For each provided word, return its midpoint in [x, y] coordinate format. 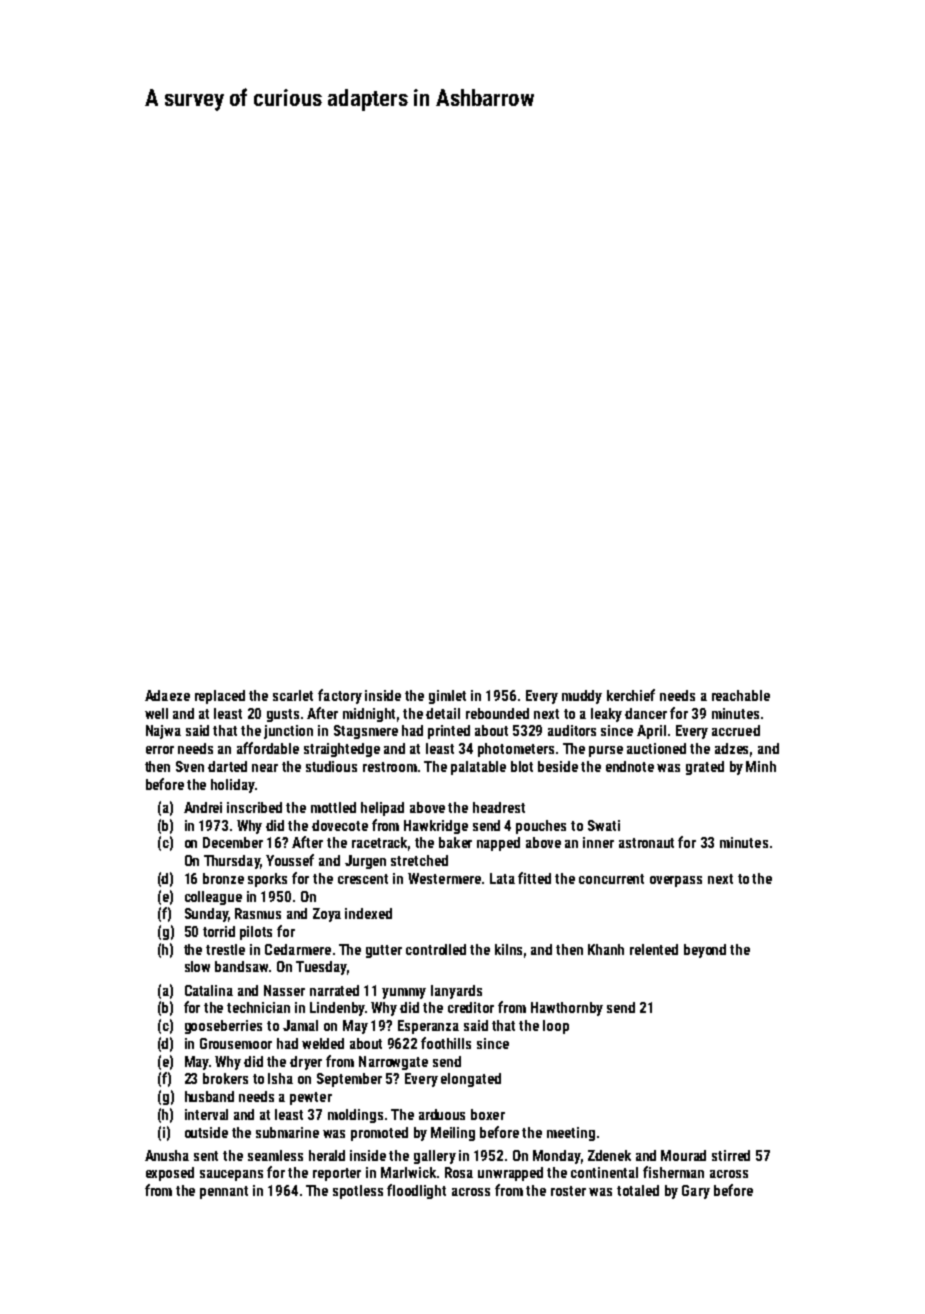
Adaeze [167, 695]
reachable [741, 695]
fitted [534, 878]
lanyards [456, 992]
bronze [223, 878]
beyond [705, 951]
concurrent [611, 879]
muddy [582, 697]
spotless [358, 1192]
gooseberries [223, 1027]
